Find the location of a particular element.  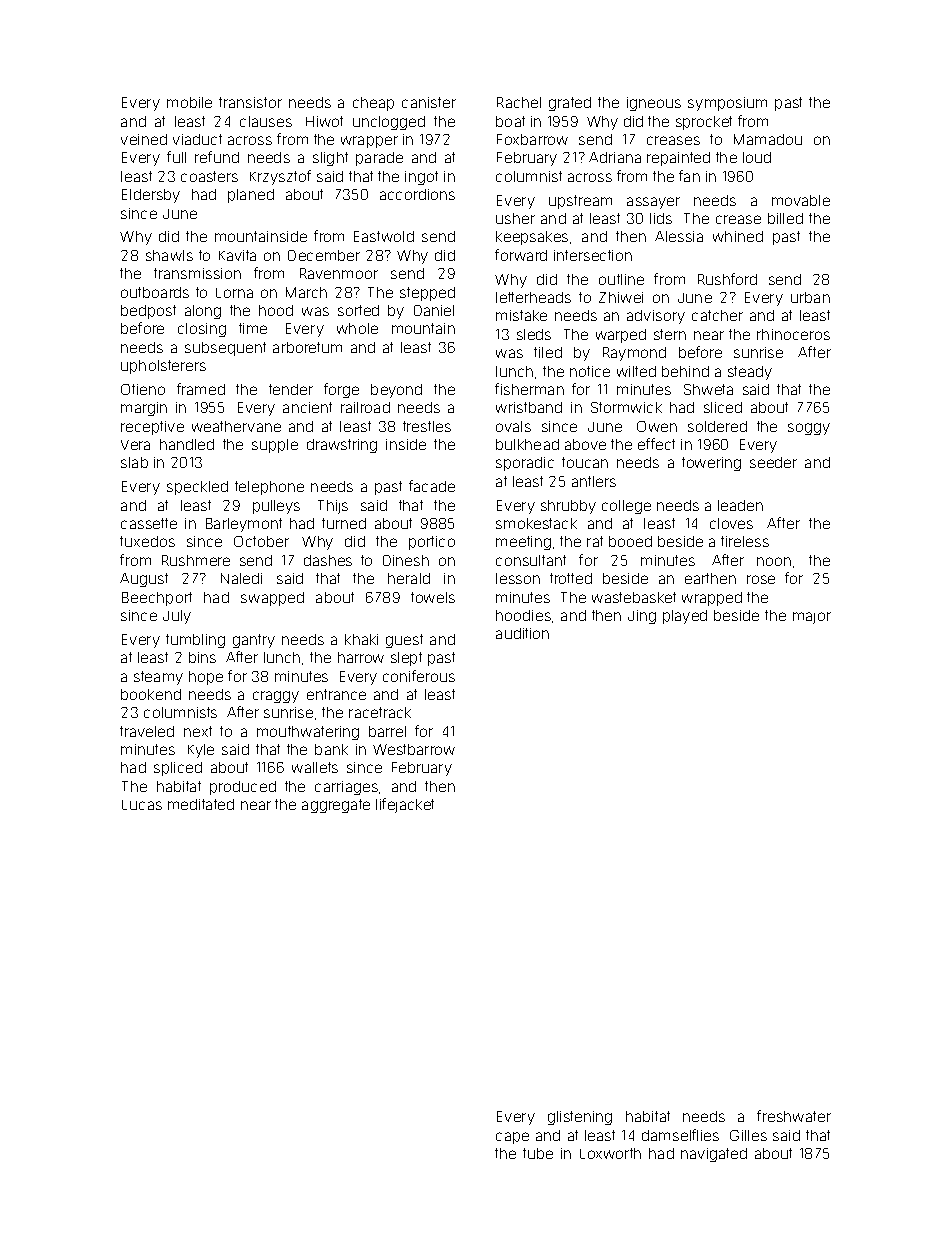

handled is located at coordinates (187, 444).
